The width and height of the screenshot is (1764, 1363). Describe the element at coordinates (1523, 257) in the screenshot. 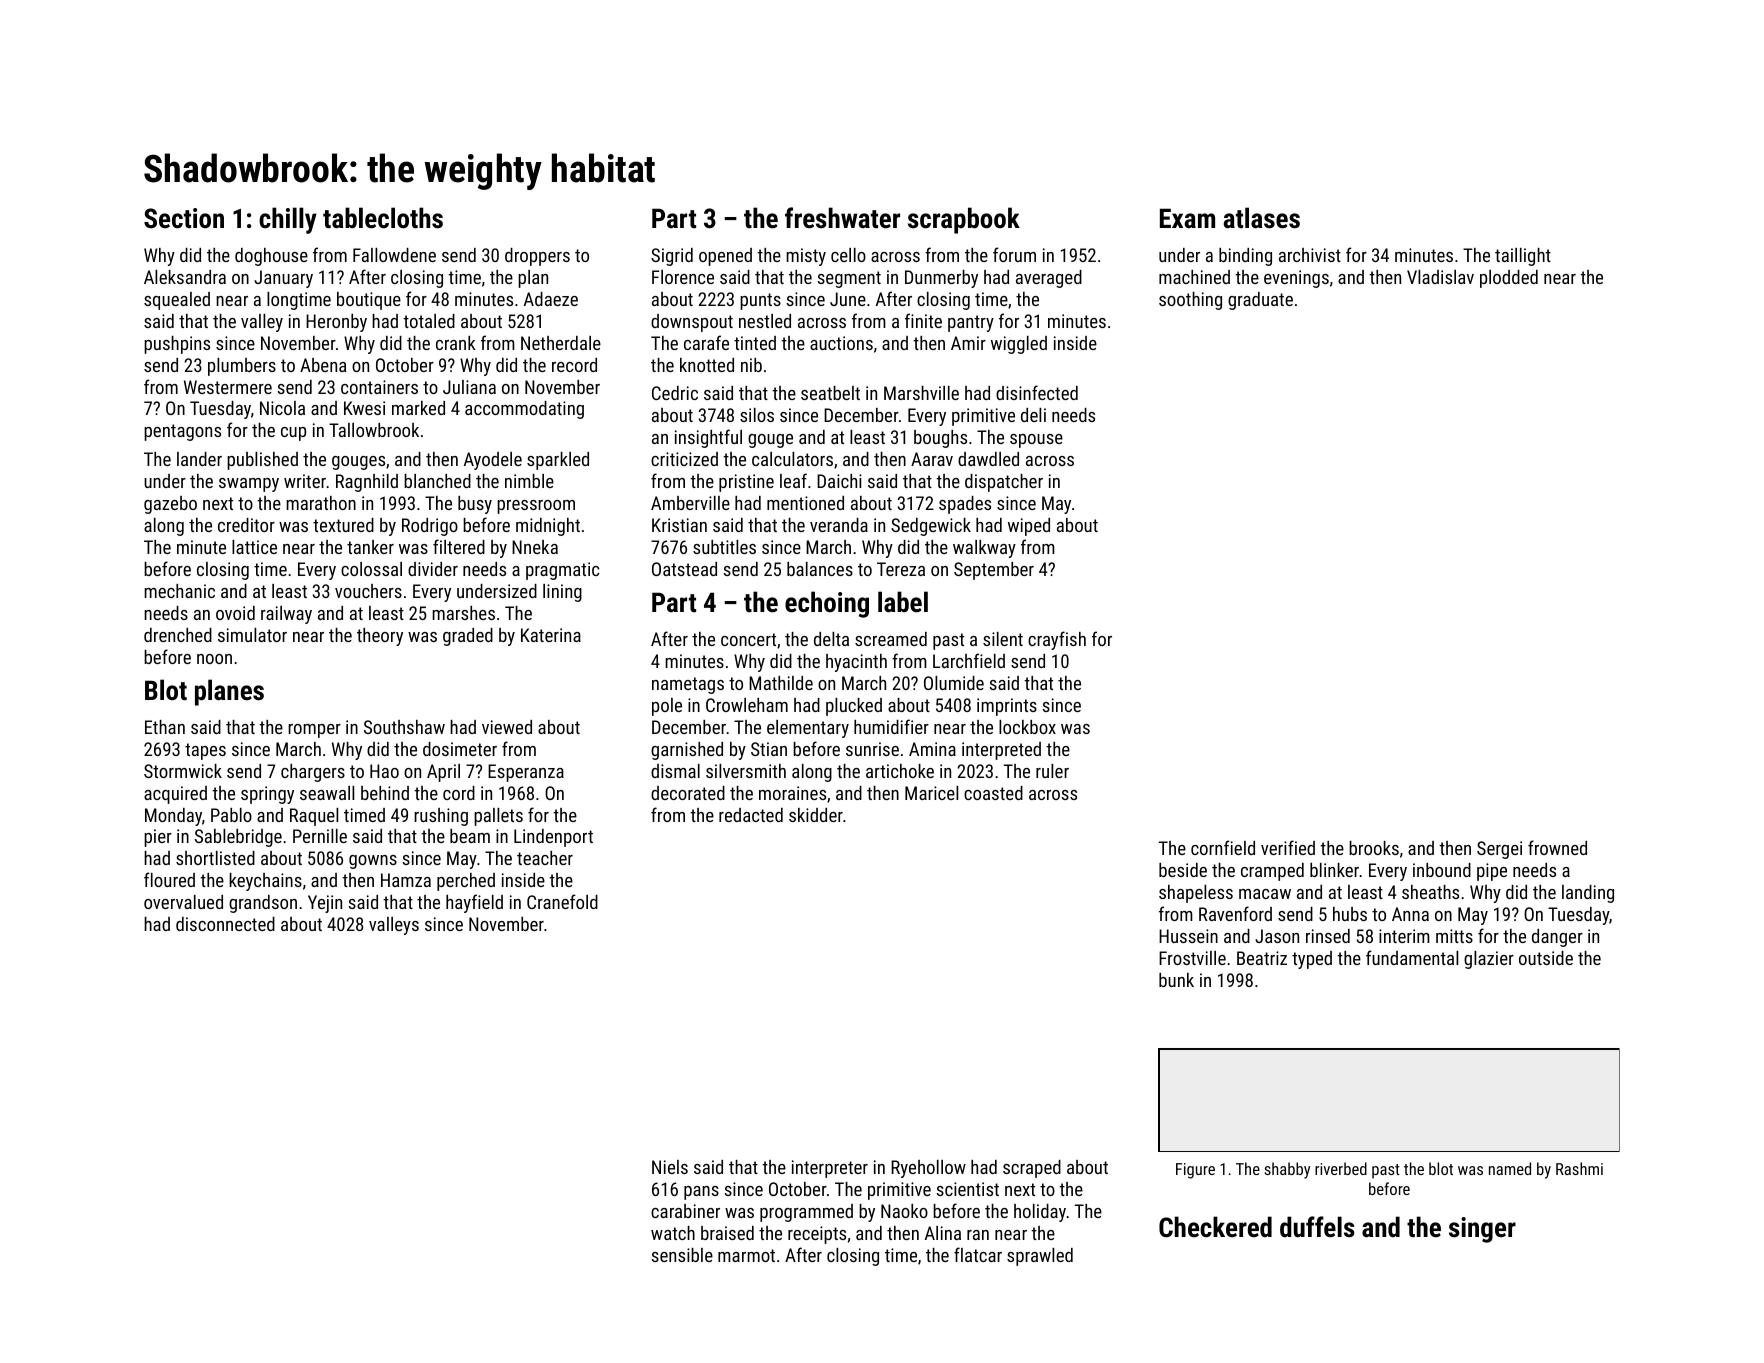

I see `taillight` at that location.
